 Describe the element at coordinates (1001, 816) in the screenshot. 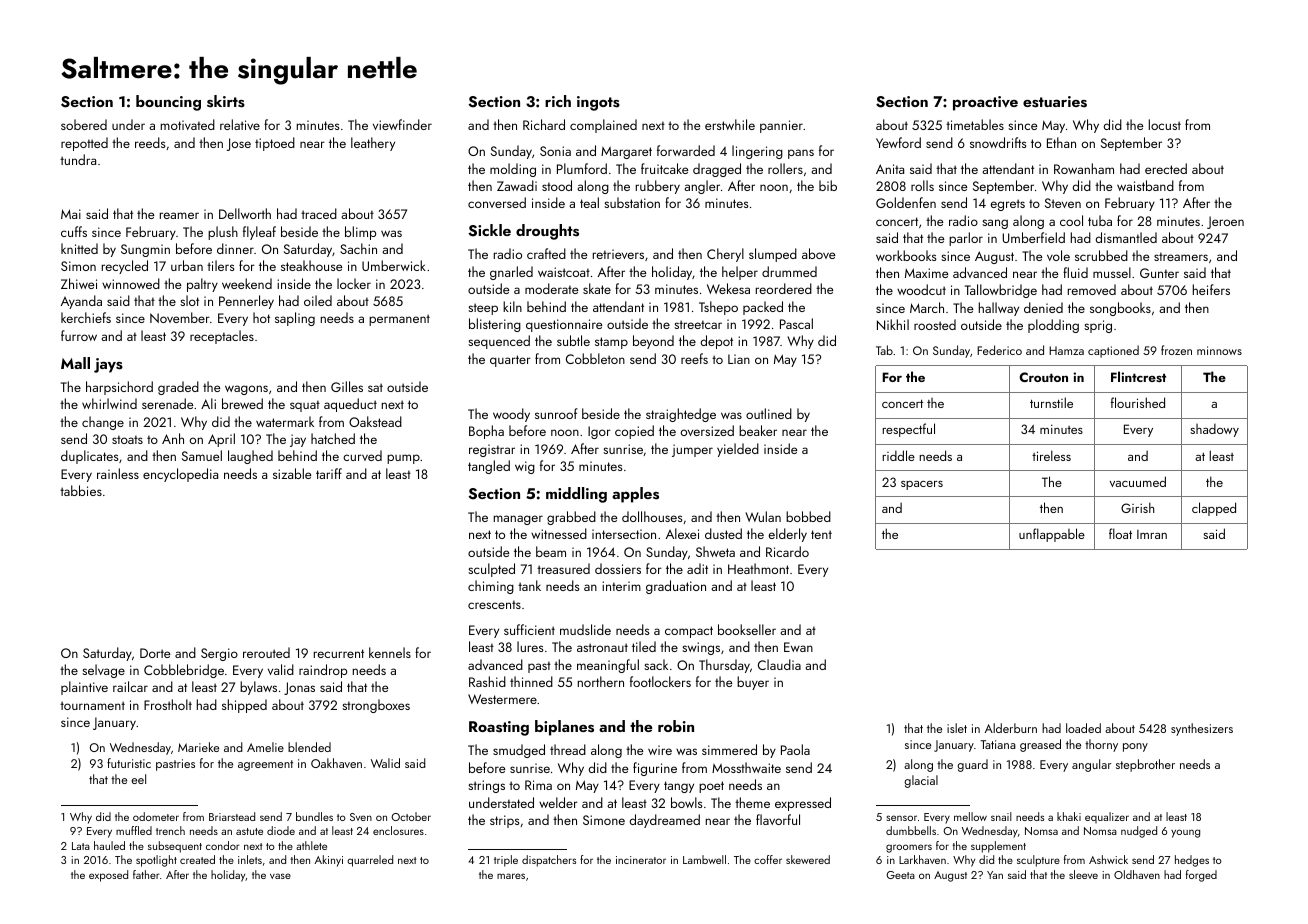

I see `snail` at that location.
